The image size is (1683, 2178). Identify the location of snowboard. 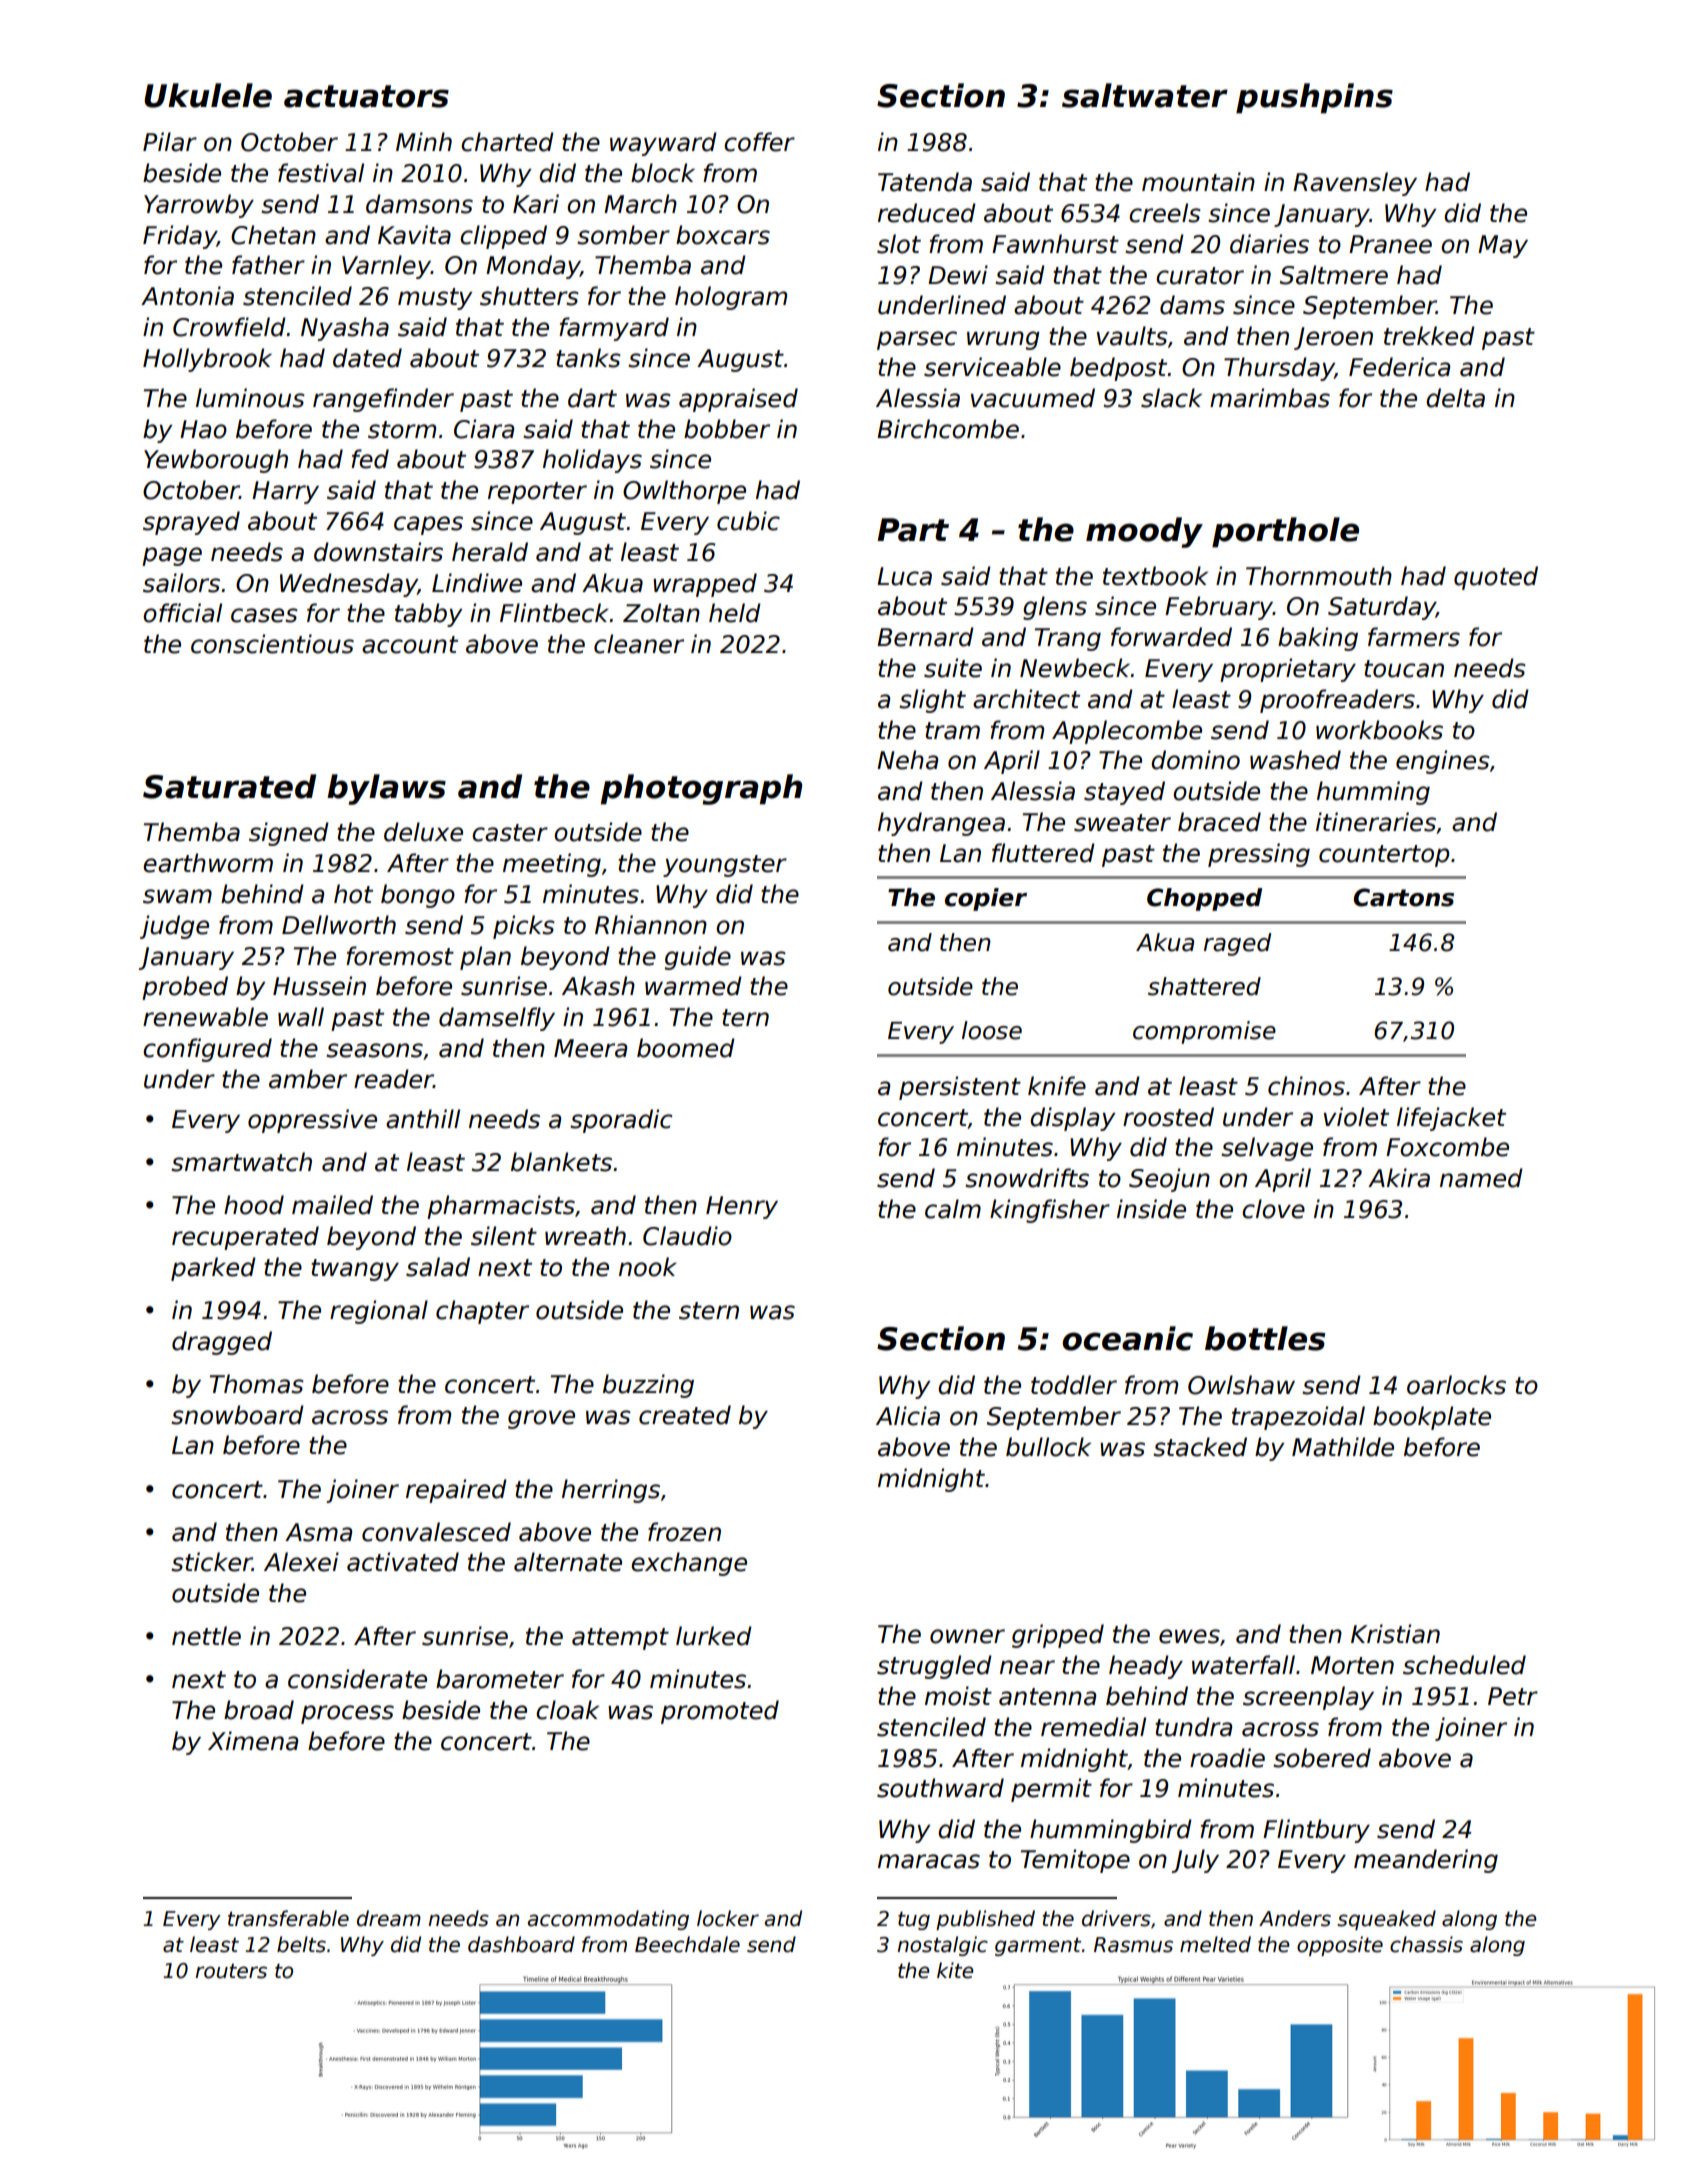
(237, 1415).
